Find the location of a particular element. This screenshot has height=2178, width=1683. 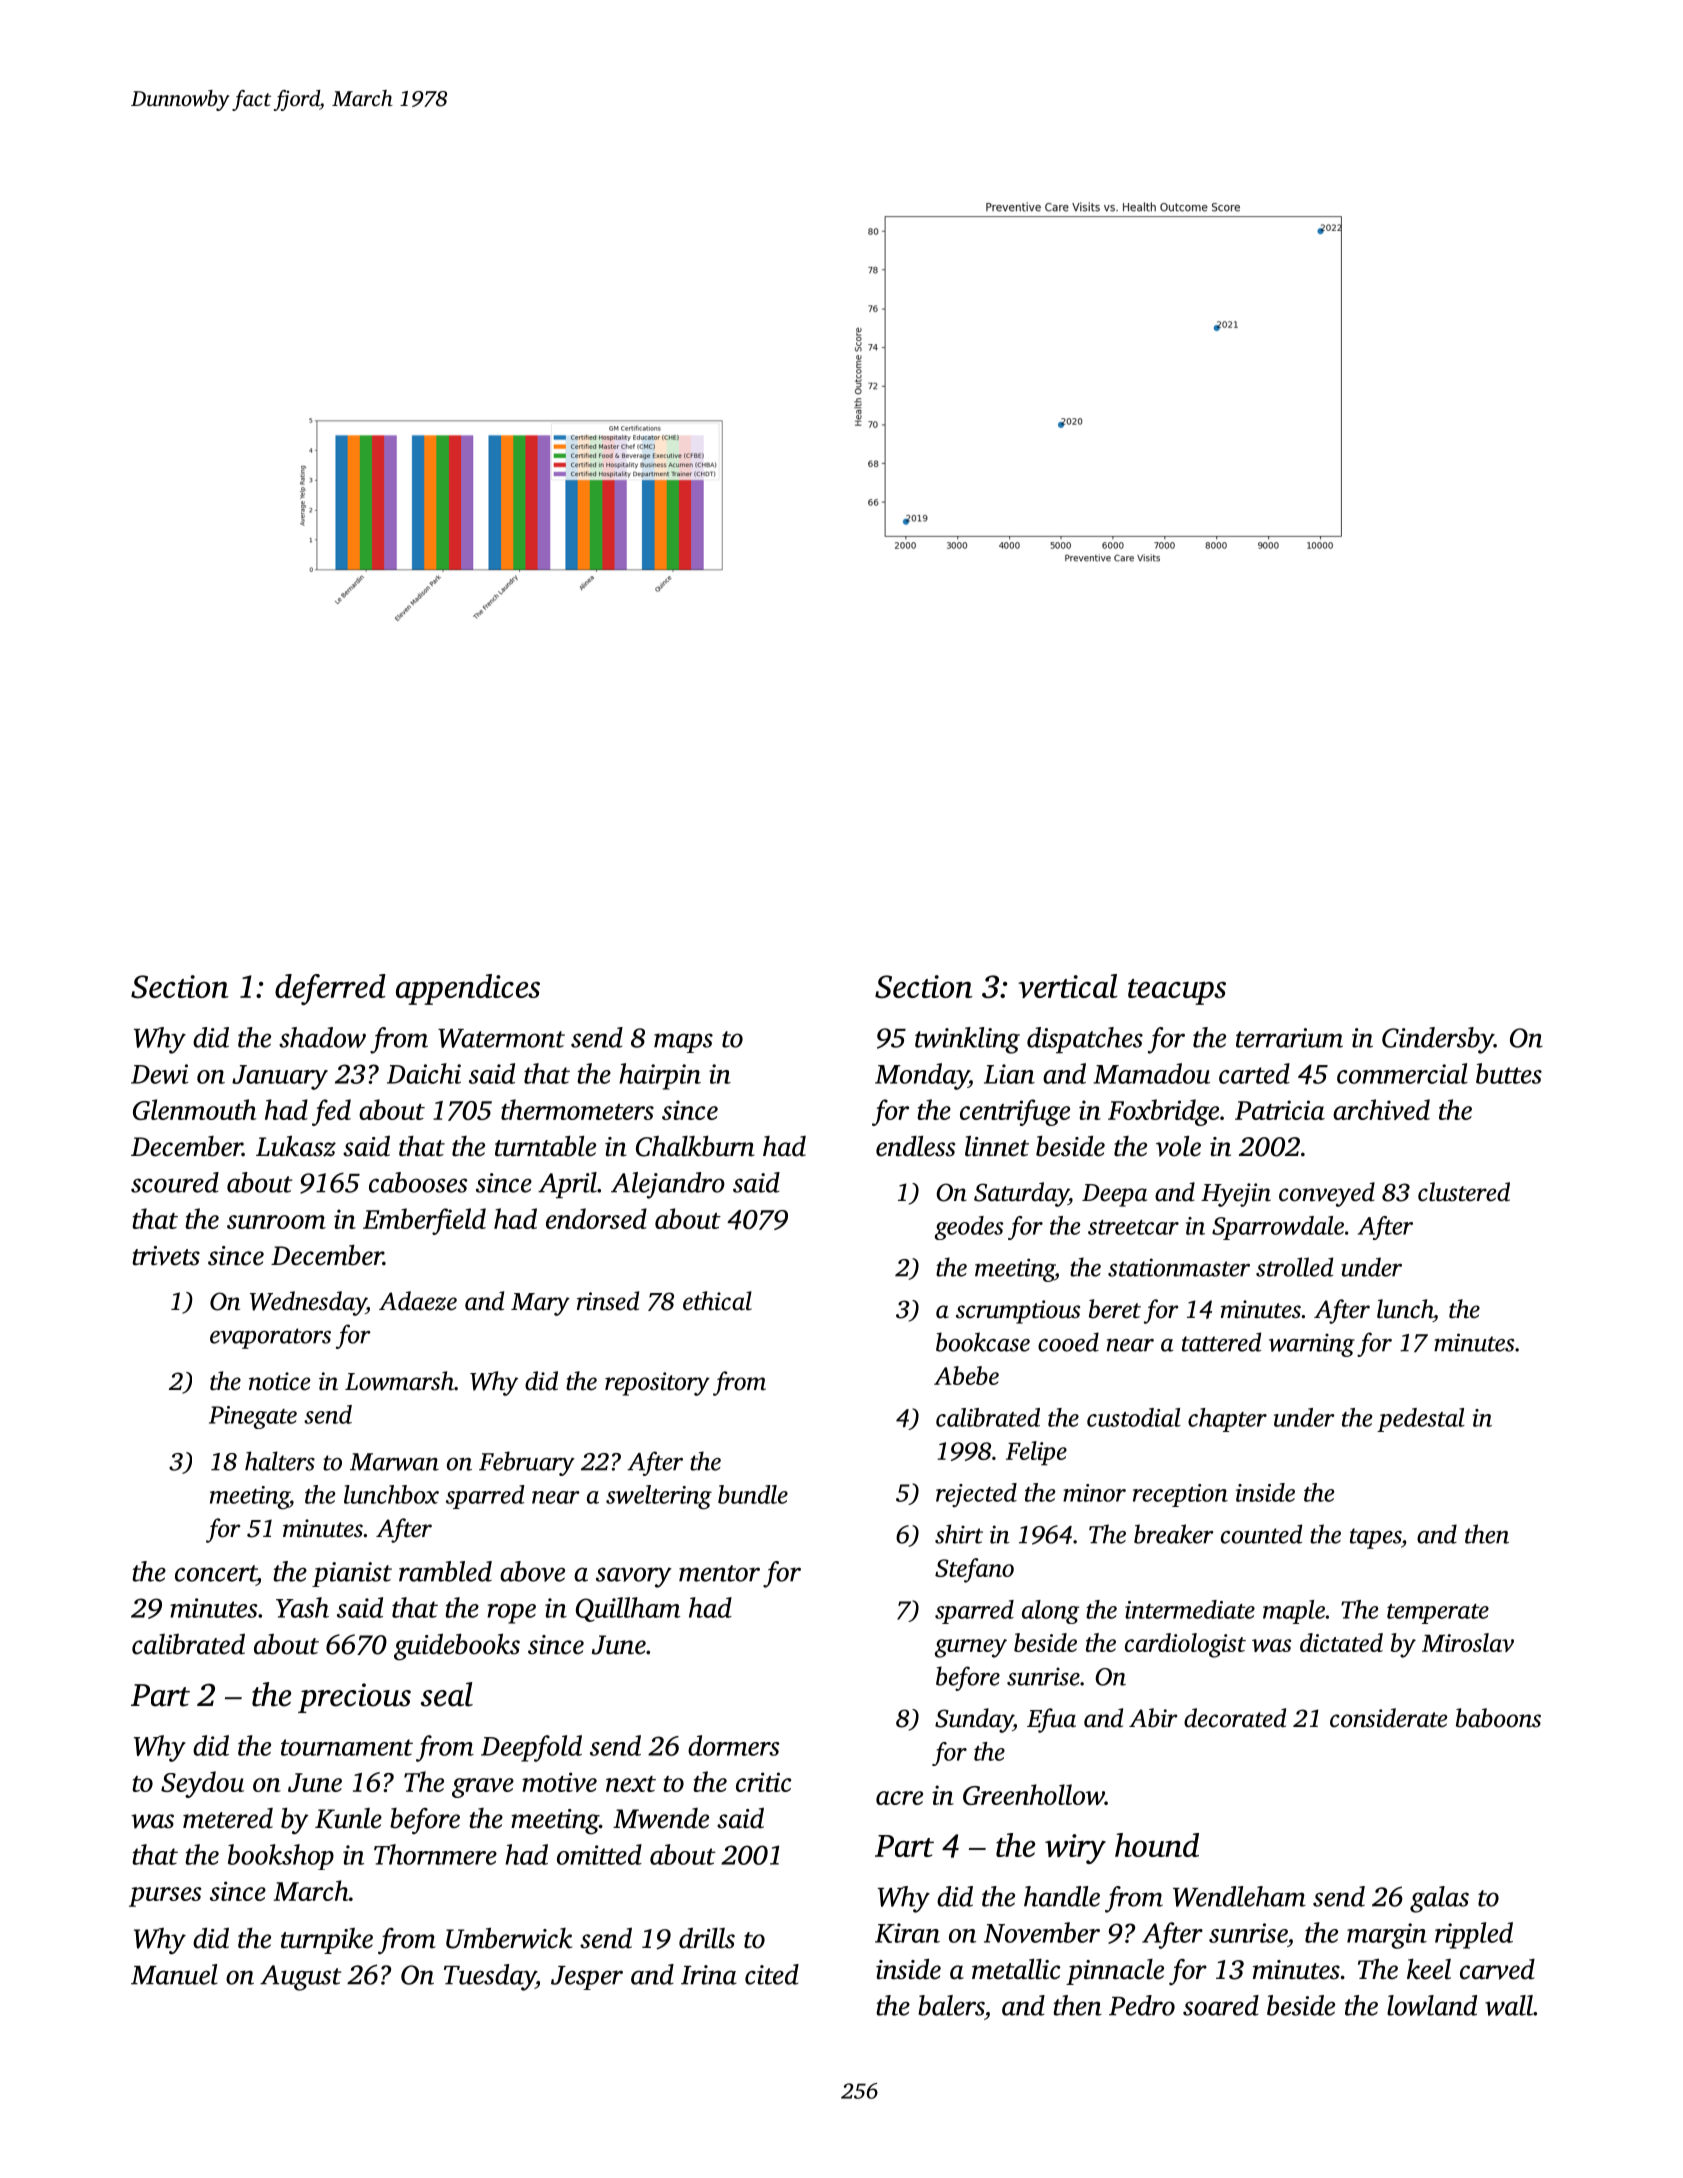

Deepa is located at coordinates (1114, 1195).
